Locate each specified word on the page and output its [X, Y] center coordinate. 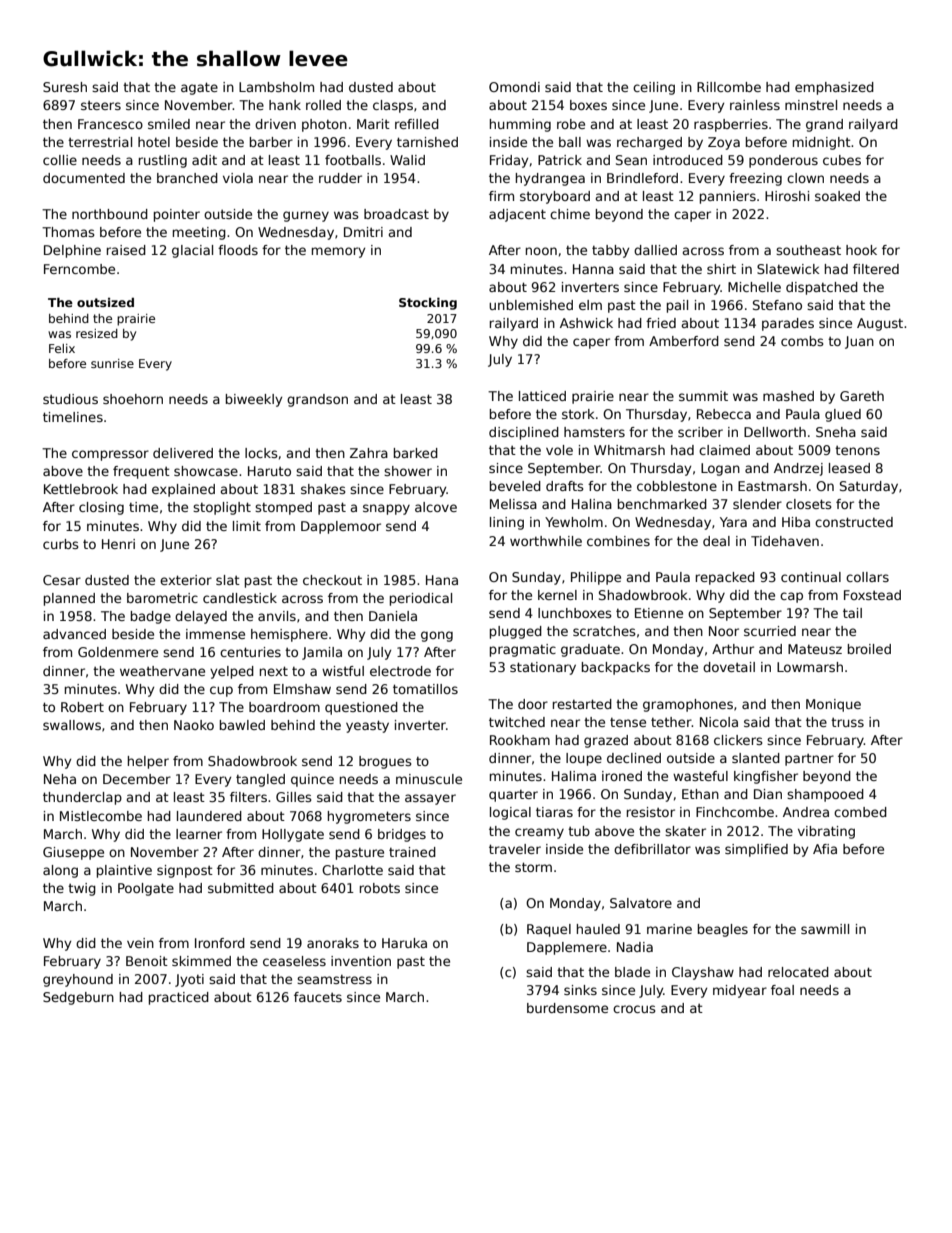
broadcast [396, 214]
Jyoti [189, 980]
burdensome [567, 1008]
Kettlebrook [81, 489]
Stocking [428, 304]
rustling [163, 161]
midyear [740, 991]
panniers [728, 197]
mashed [788, 396]
